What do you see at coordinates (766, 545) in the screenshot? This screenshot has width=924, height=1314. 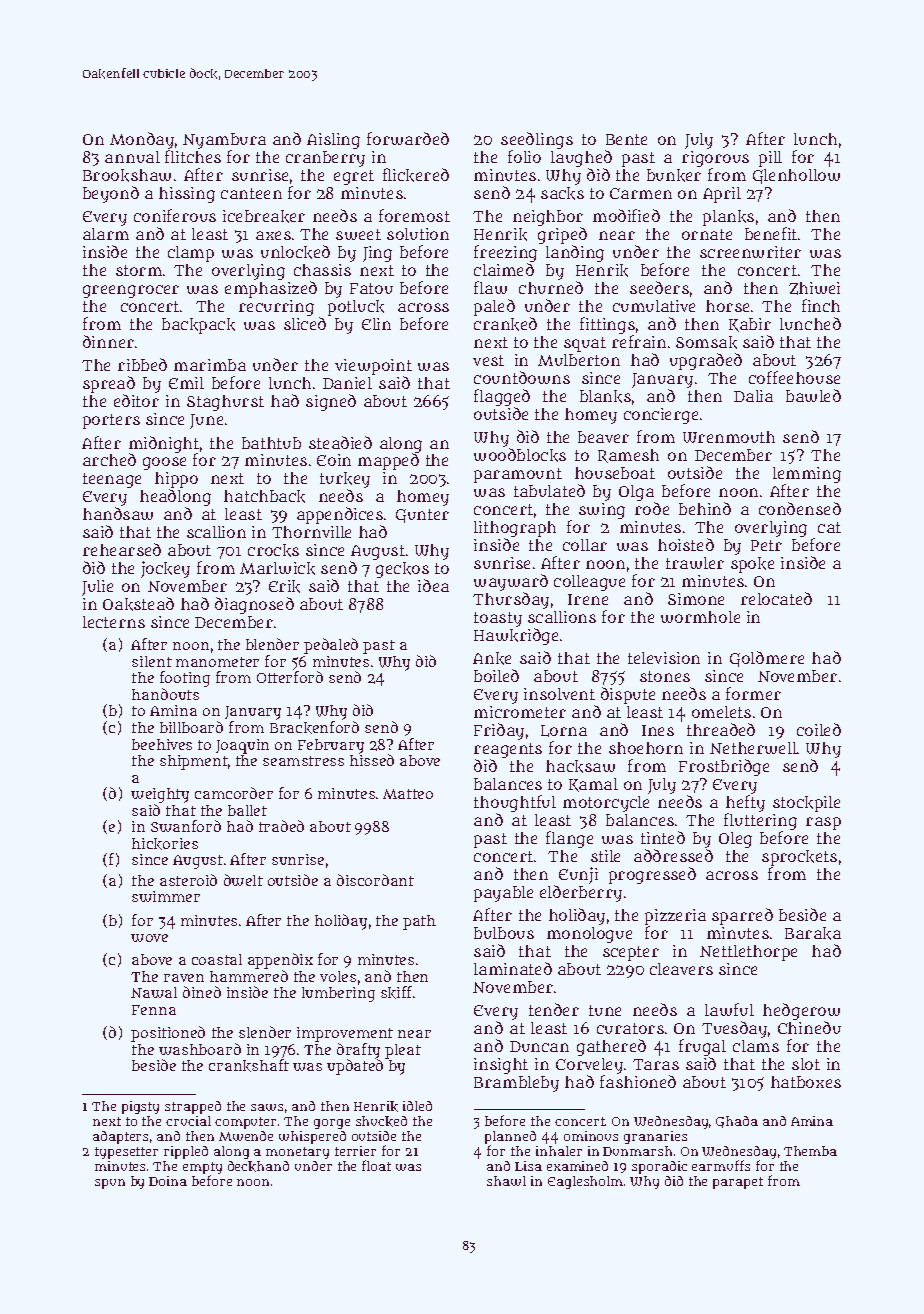 I see `Petr` at bounding box center [766, 545].
